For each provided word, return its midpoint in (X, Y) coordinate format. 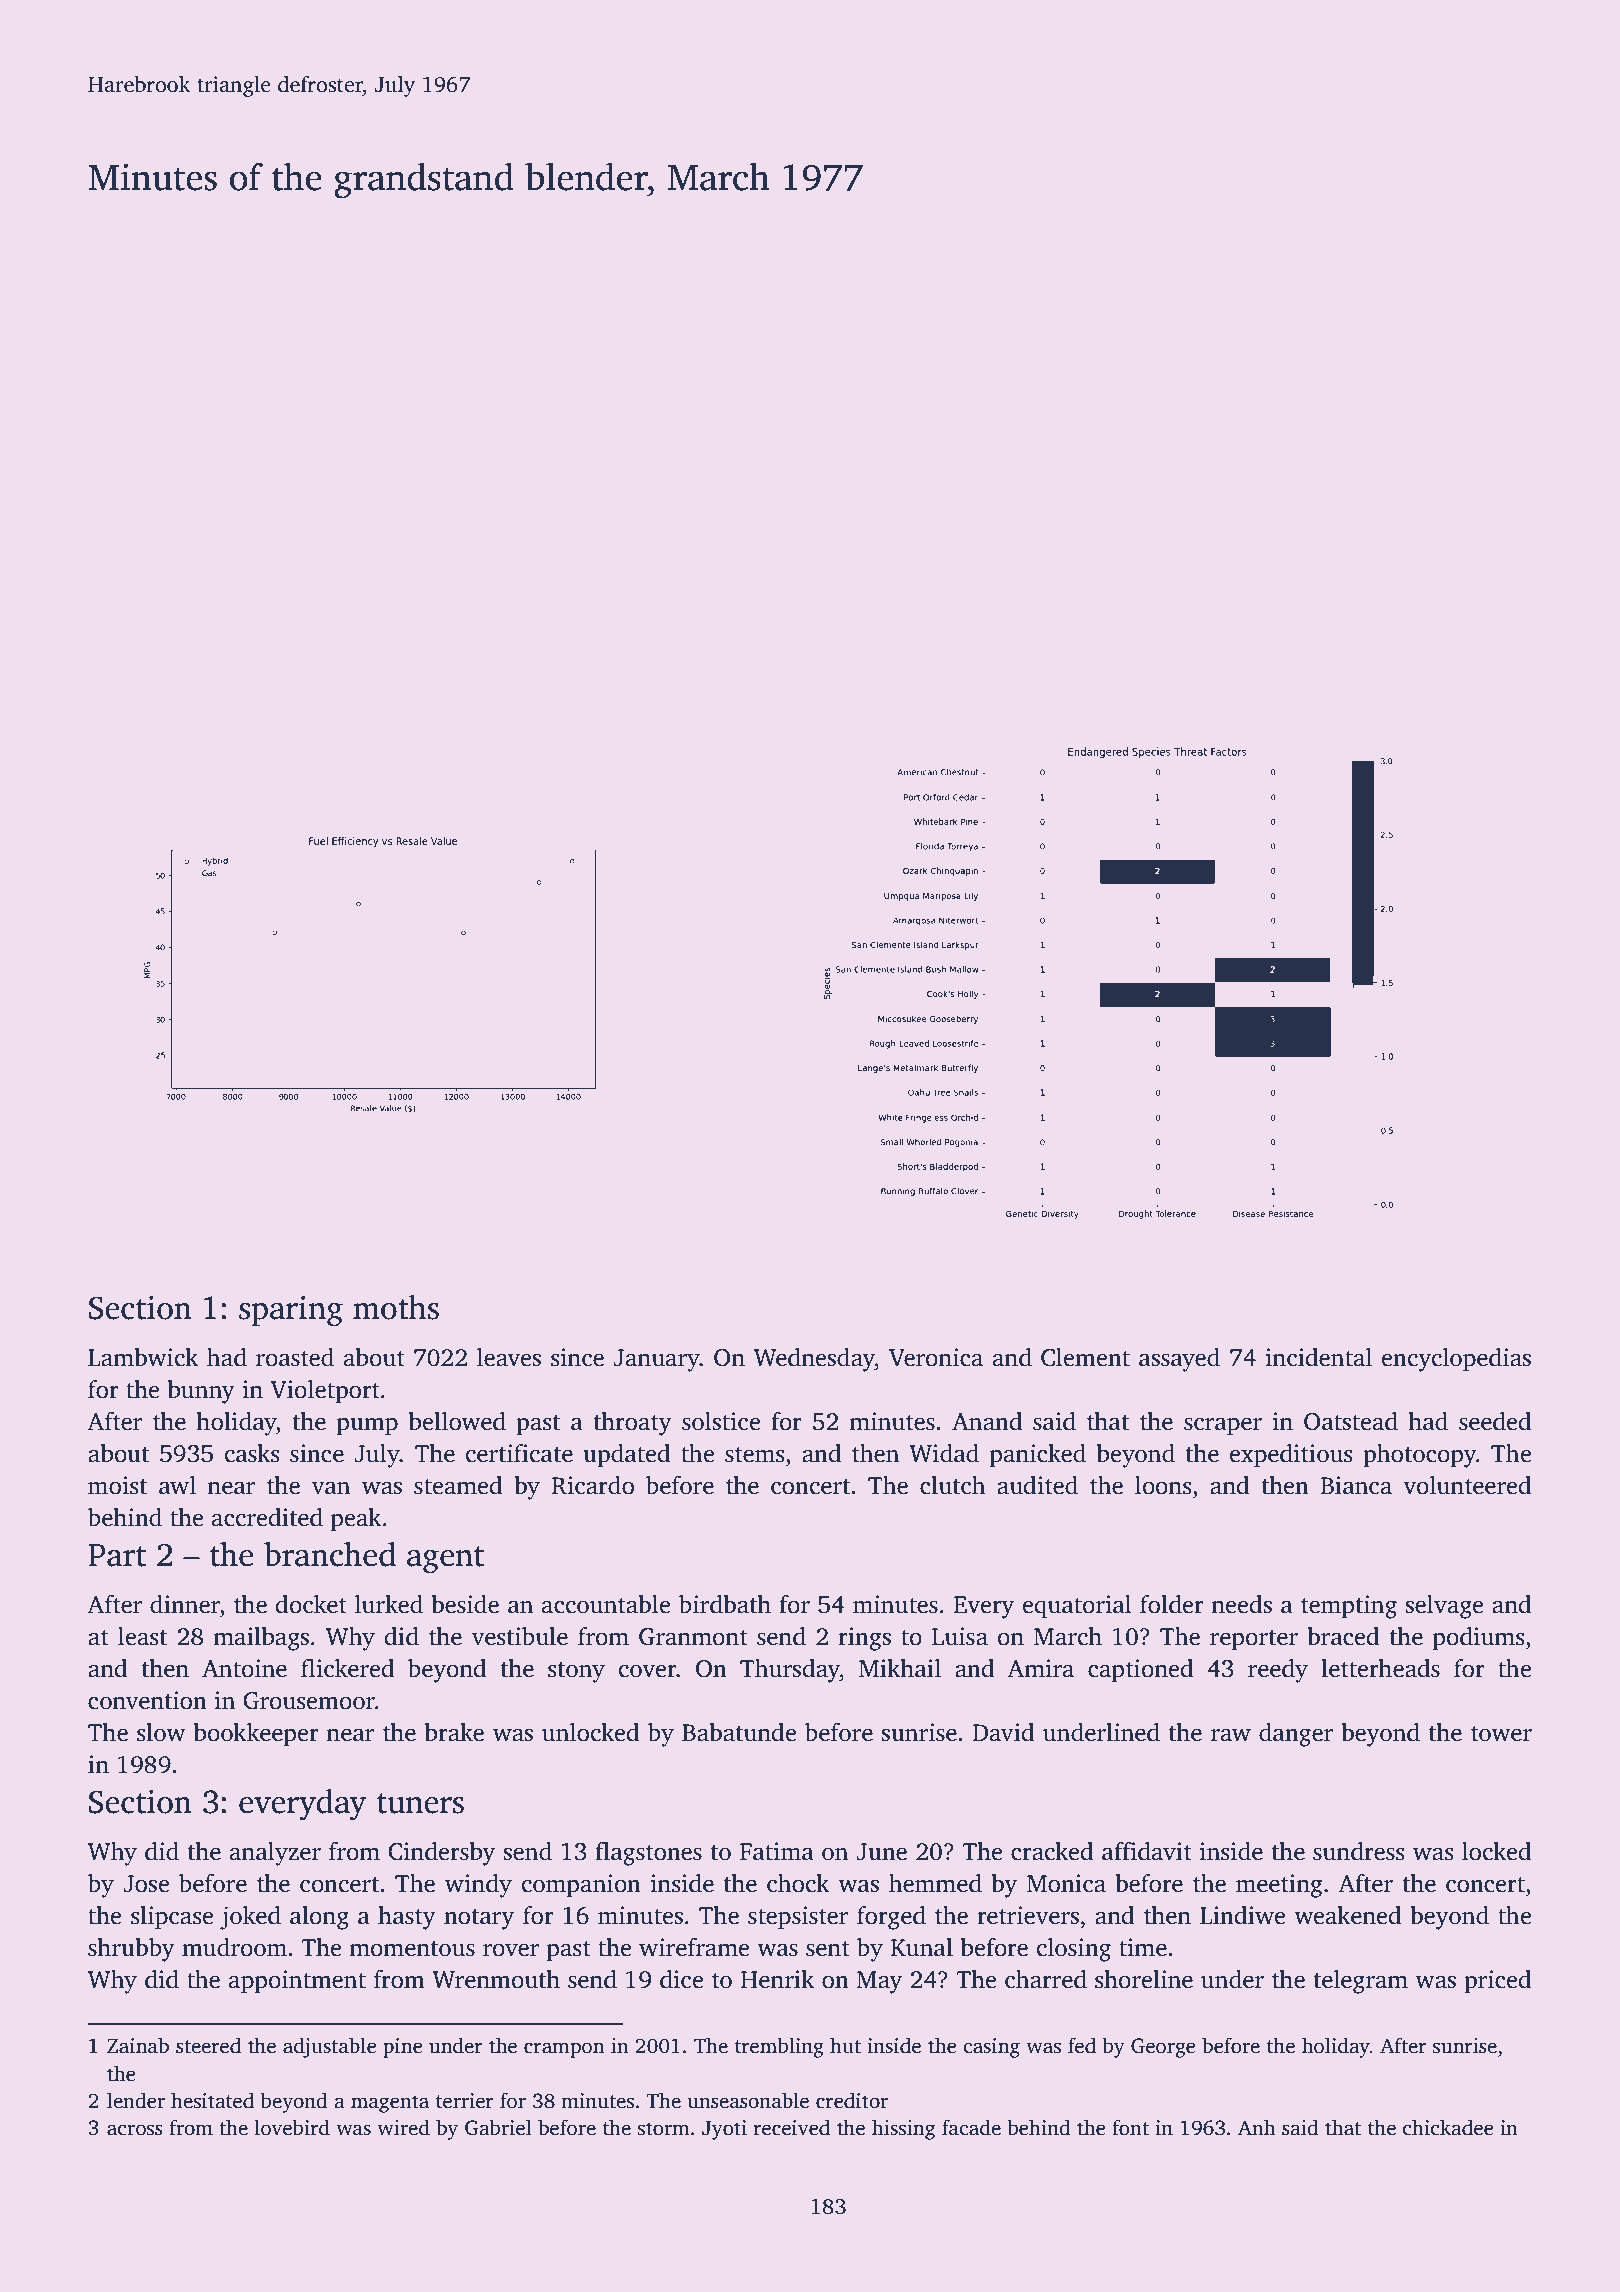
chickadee (1448, 2127)
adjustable (330, 2047)
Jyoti (724, 2130)
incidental (1318, 1357)
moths (396, 1307)
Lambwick (143, 1357)
